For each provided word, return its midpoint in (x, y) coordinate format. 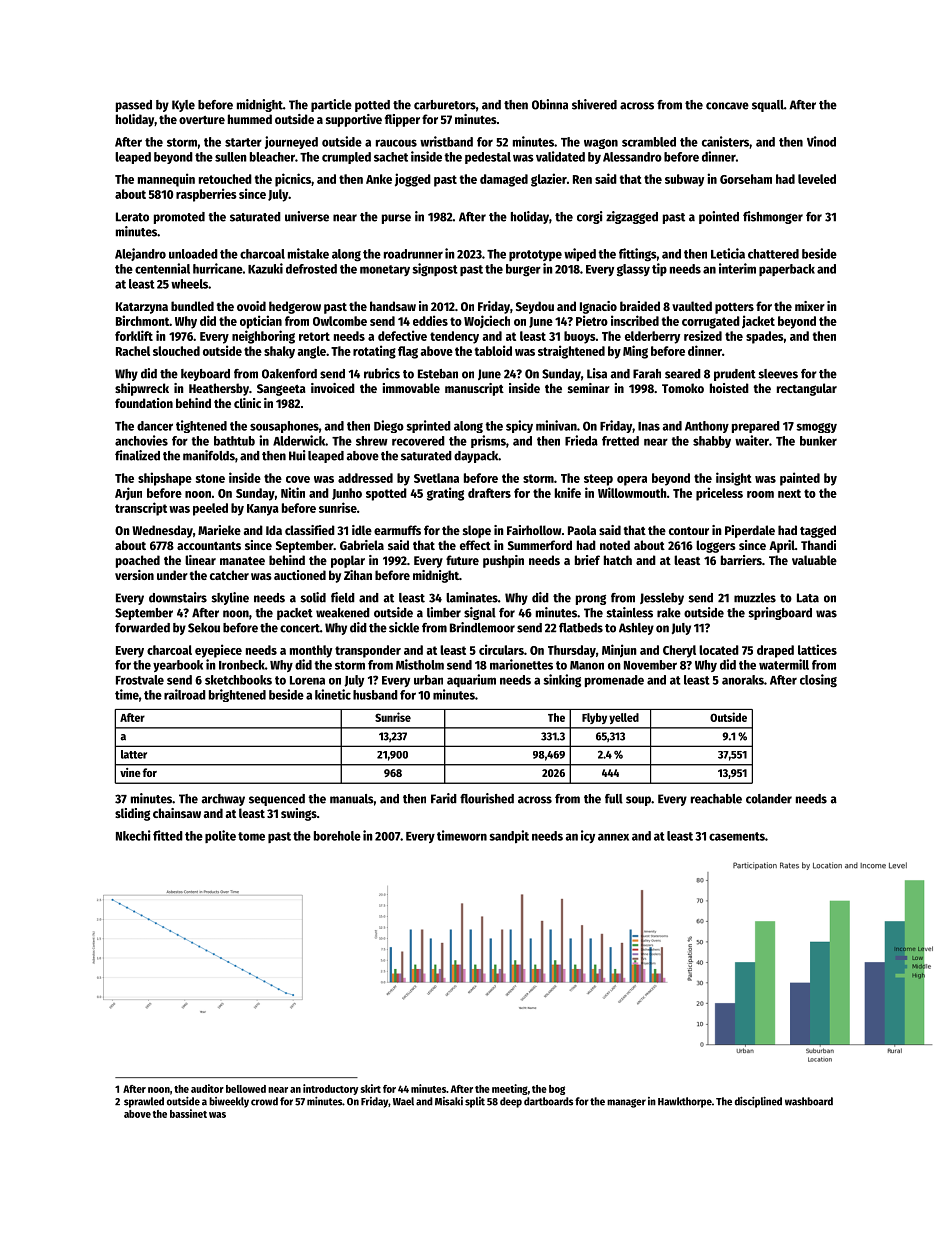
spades (765, 337)
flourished (487, 798)
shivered (594, 104)
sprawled (144, 1102)
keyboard (205, 375)
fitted (168, 835)
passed (134, 106)
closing (818, 681)
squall (768, 106)
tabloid (493, 350)
